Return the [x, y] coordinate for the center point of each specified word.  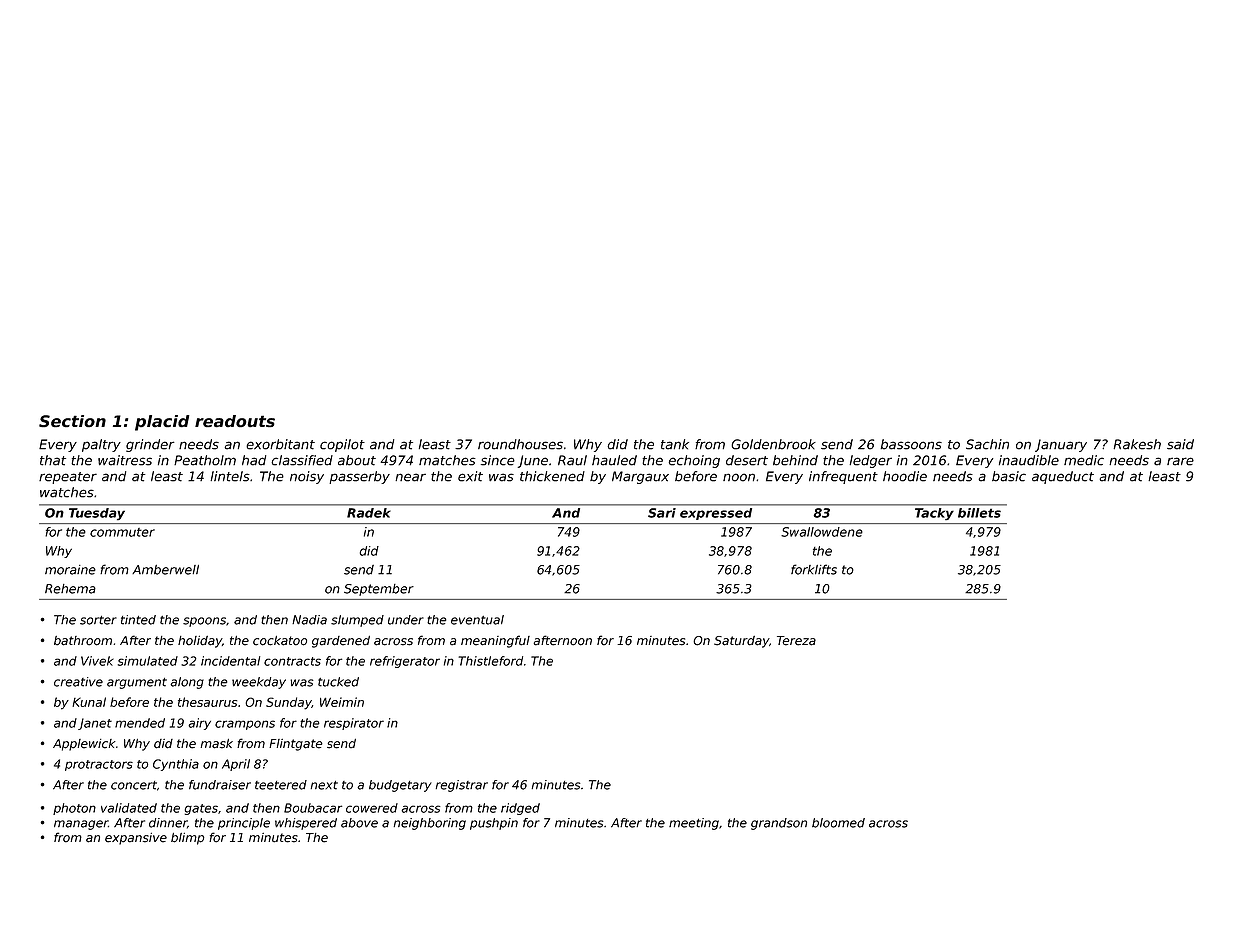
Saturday [741, 642]
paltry [101, 445]
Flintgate [296, 745]
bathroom [83, 641]
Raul [572, 460]
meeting [694, 824]
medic [1084, 460]
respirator [354, 724]
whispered [306, 824]
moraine [70, 570]
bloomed [838, 823]
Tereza [796, 641]
